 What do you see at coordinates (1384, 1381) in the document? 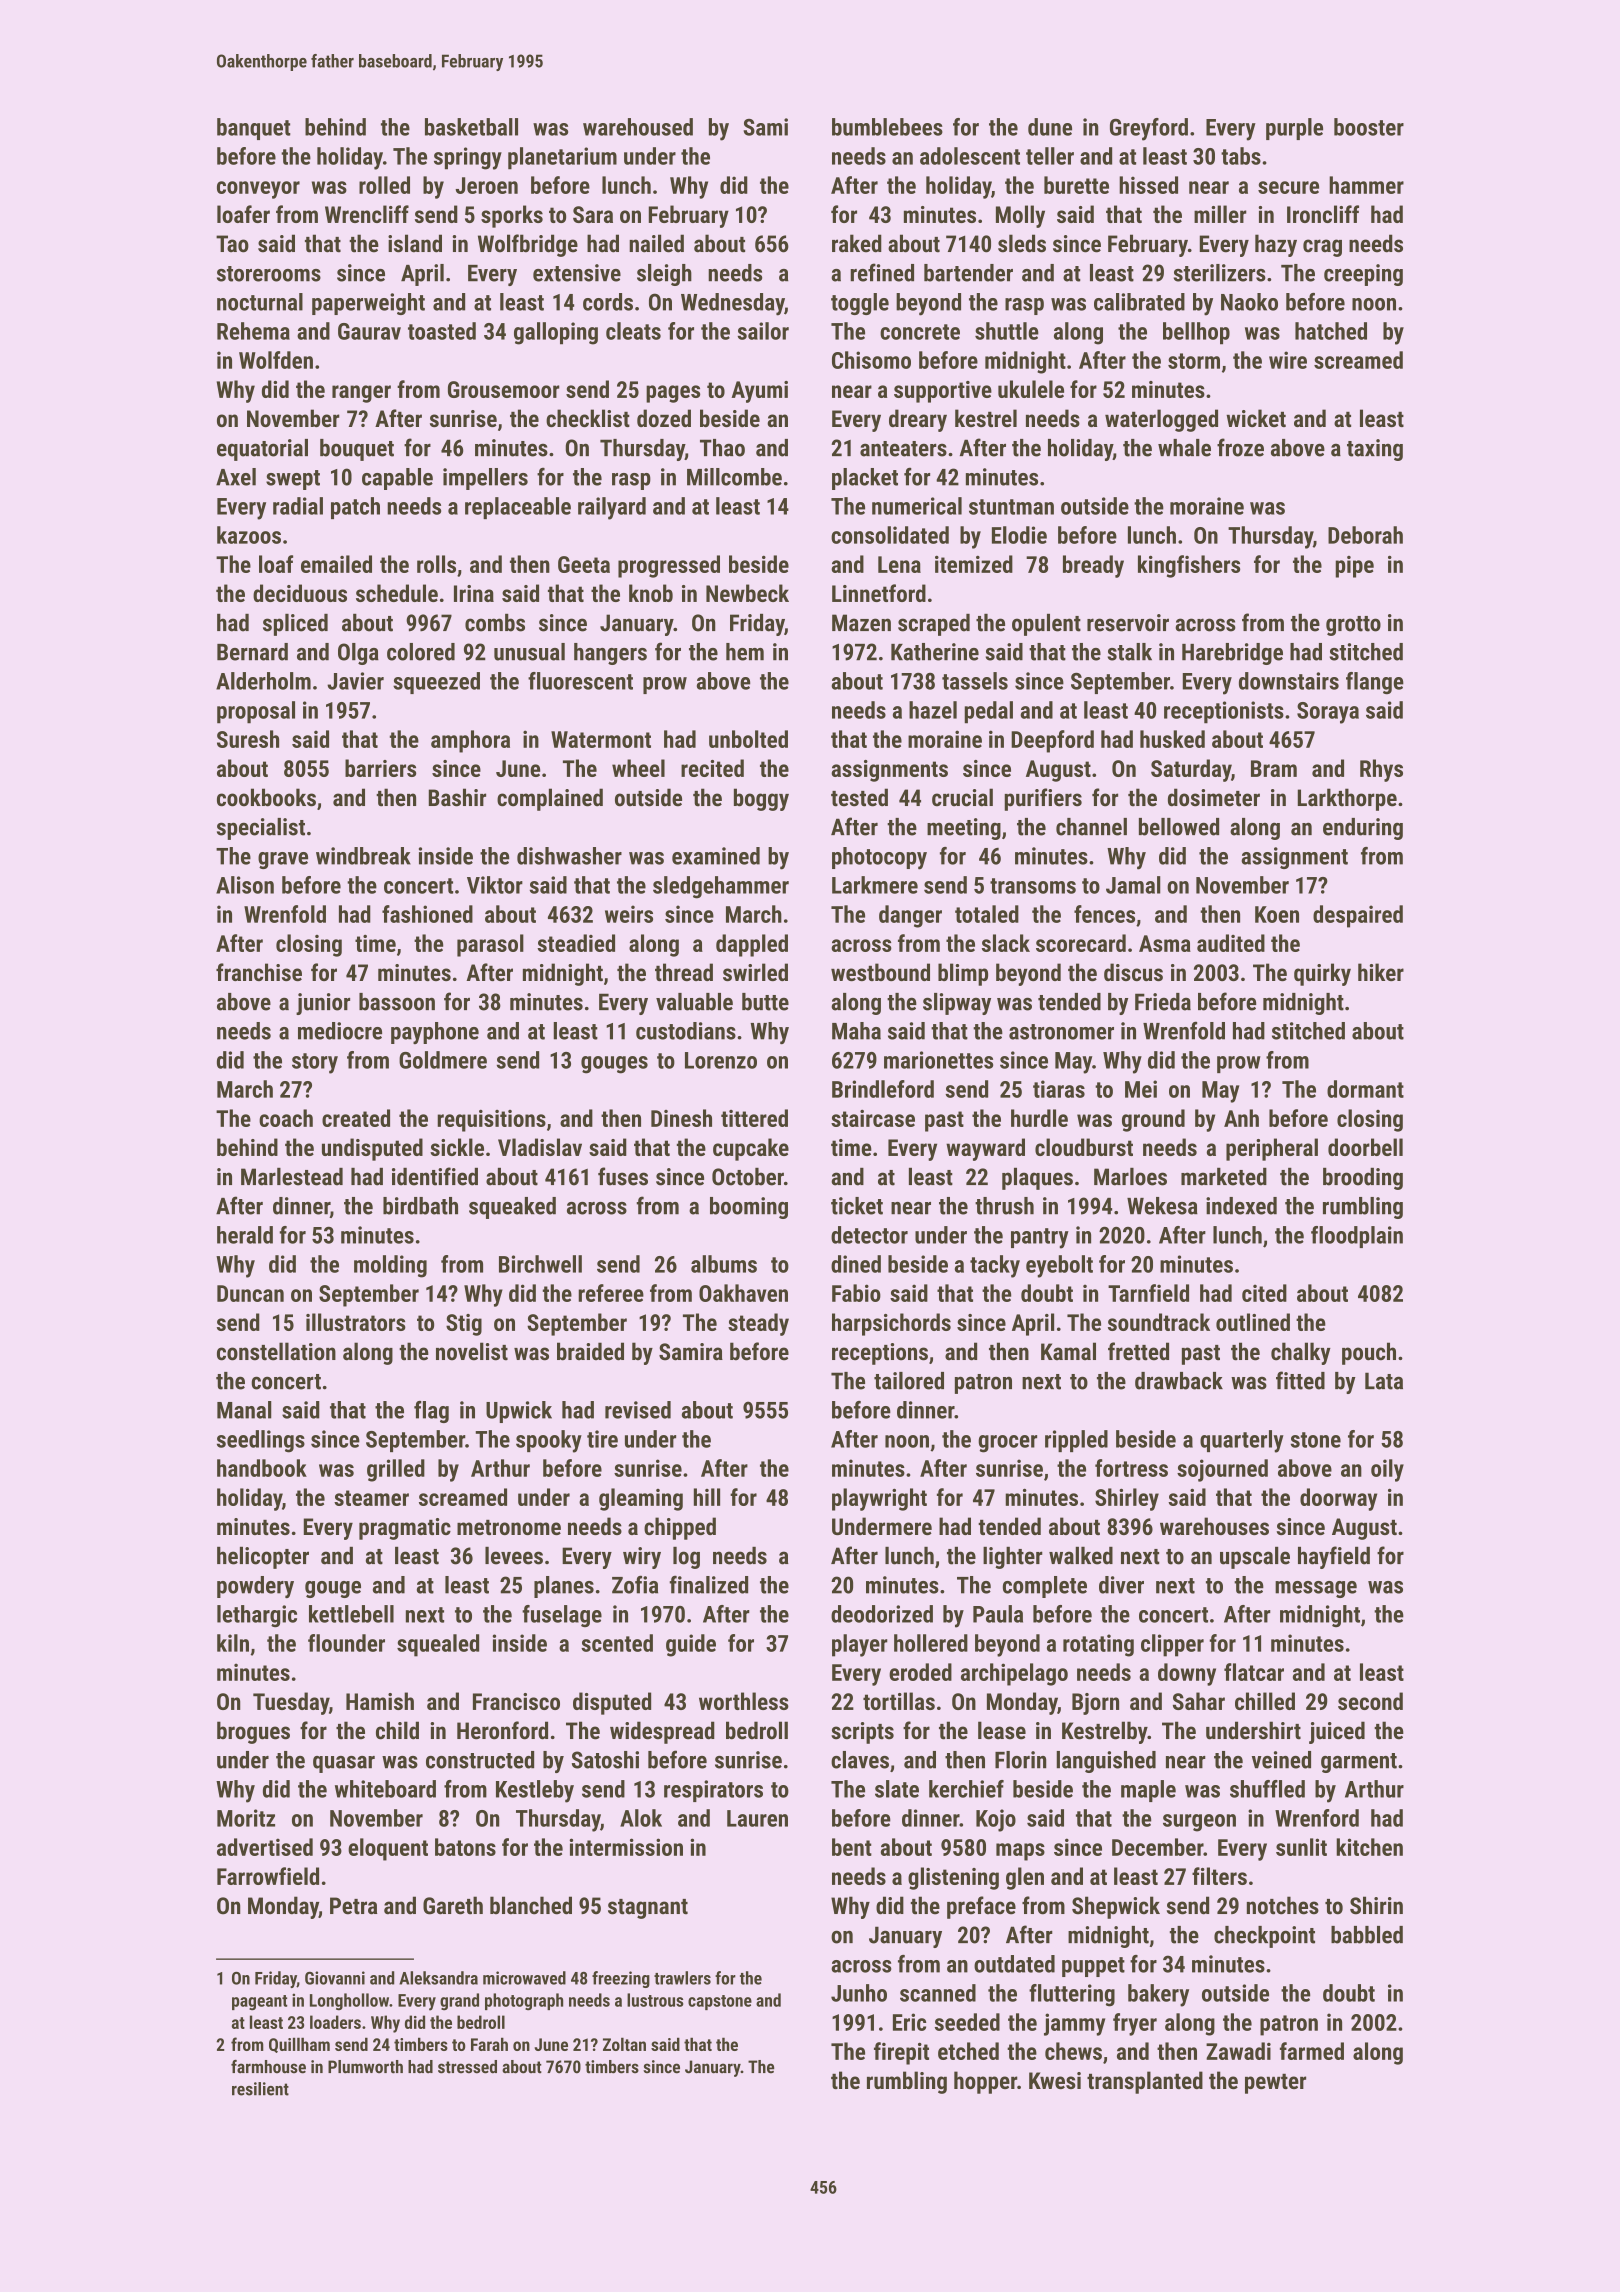
I see `Lata` at bounding box center [1384, 1381].
